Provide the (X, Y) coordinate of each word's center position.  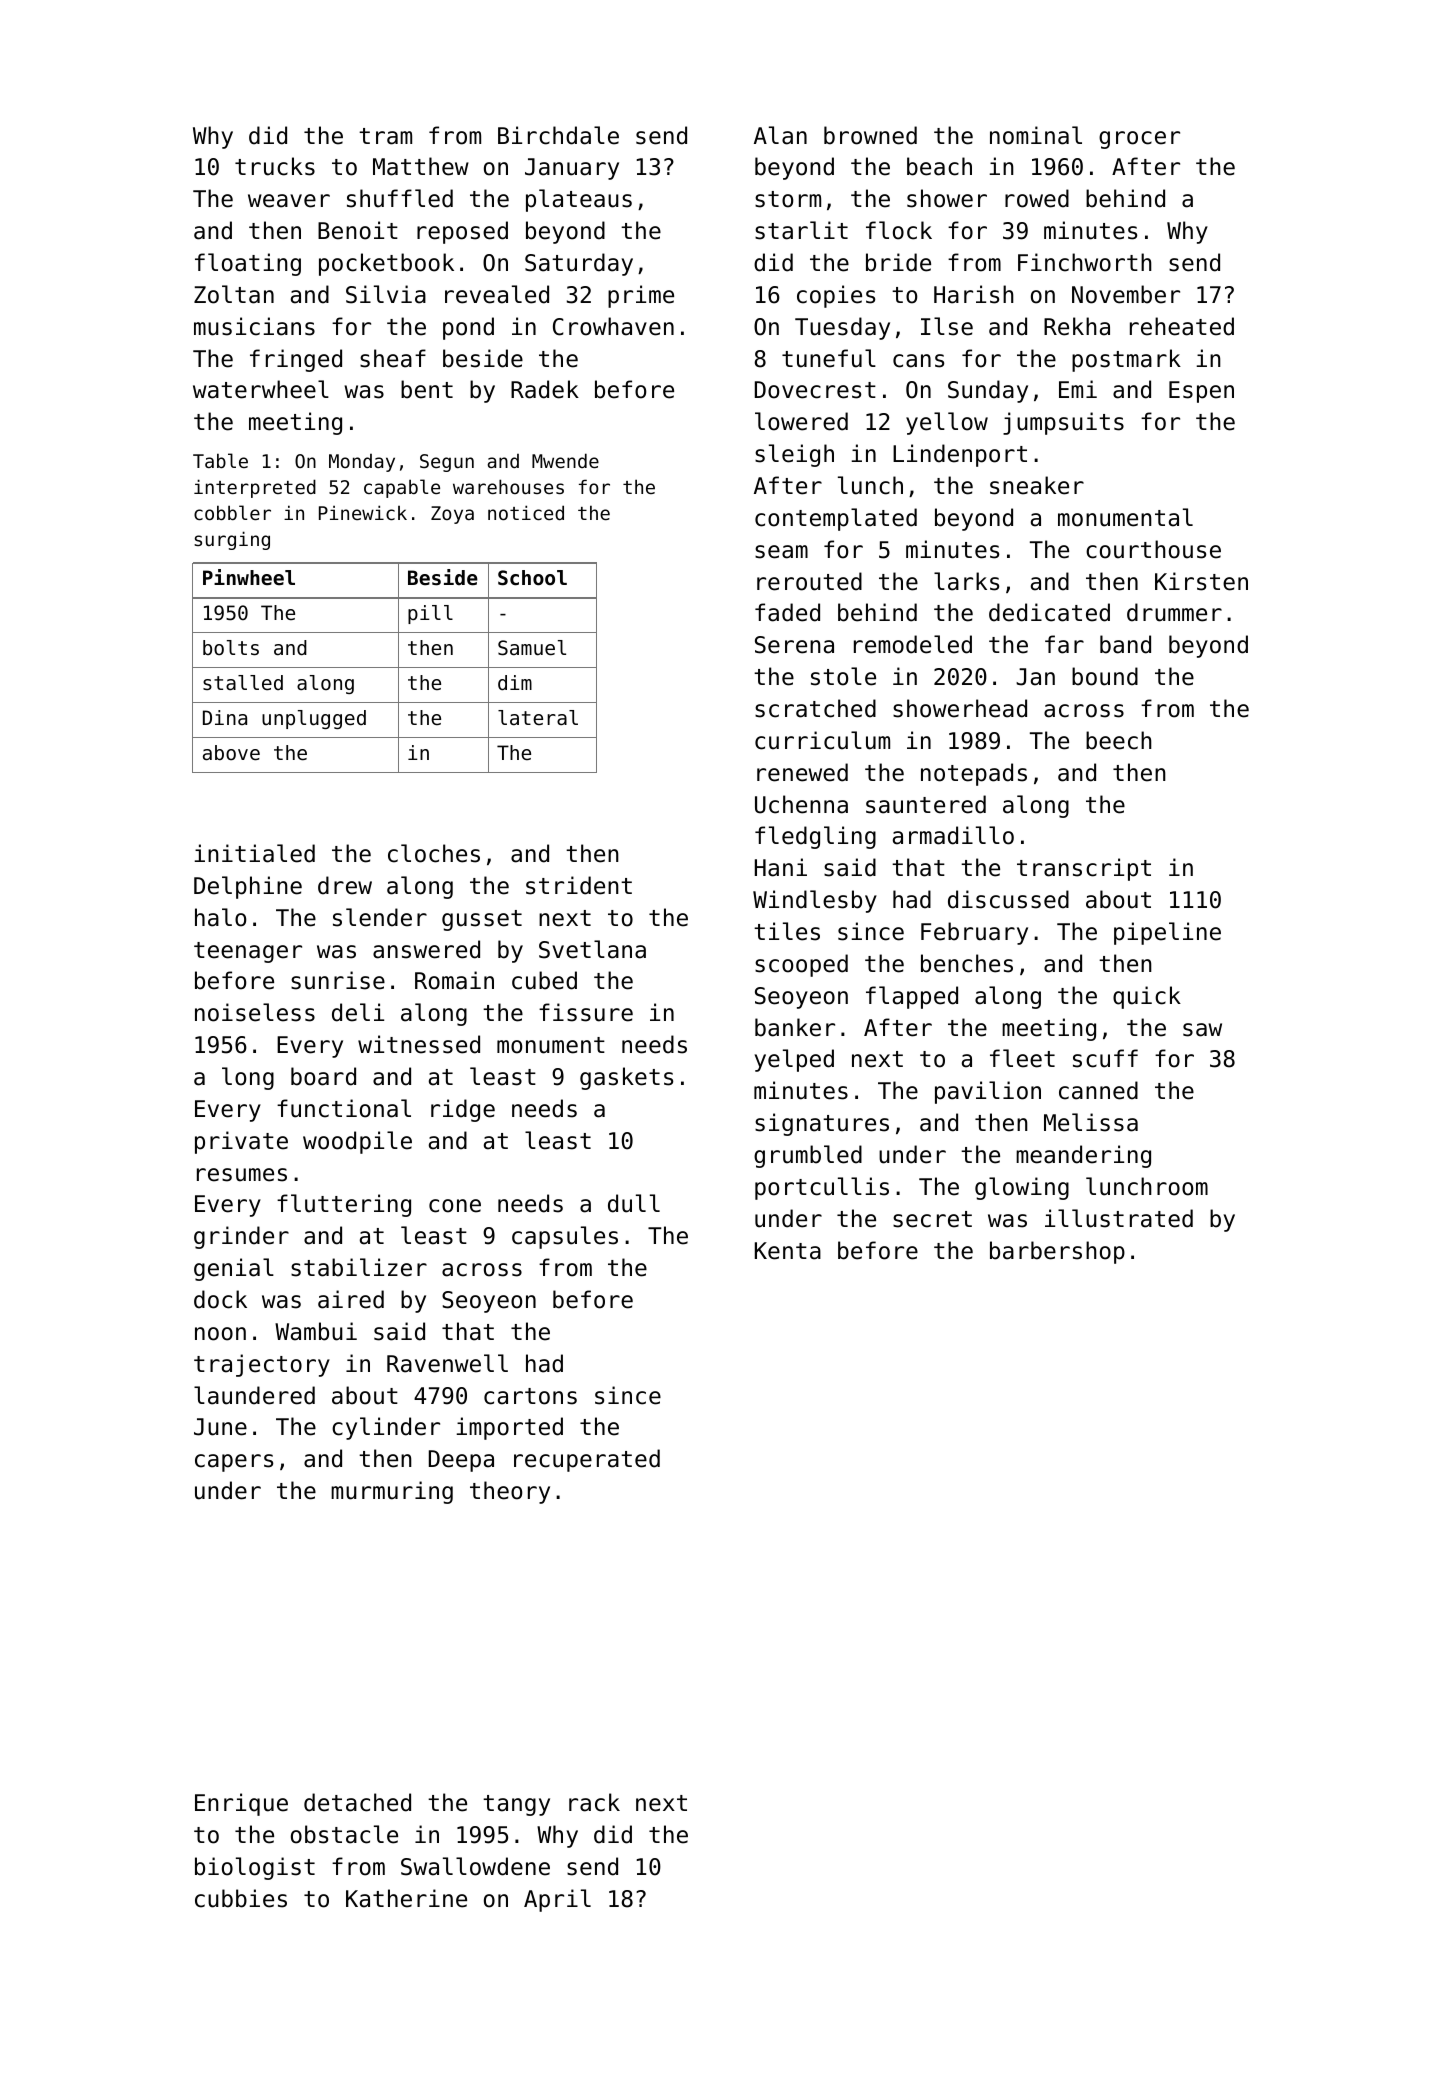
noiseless (255, 1012)
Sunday (988, 391)
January (572, 169)
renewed (802, 772)
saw (1202, 1030)
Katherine (406, 1898)
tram (385, 136)
